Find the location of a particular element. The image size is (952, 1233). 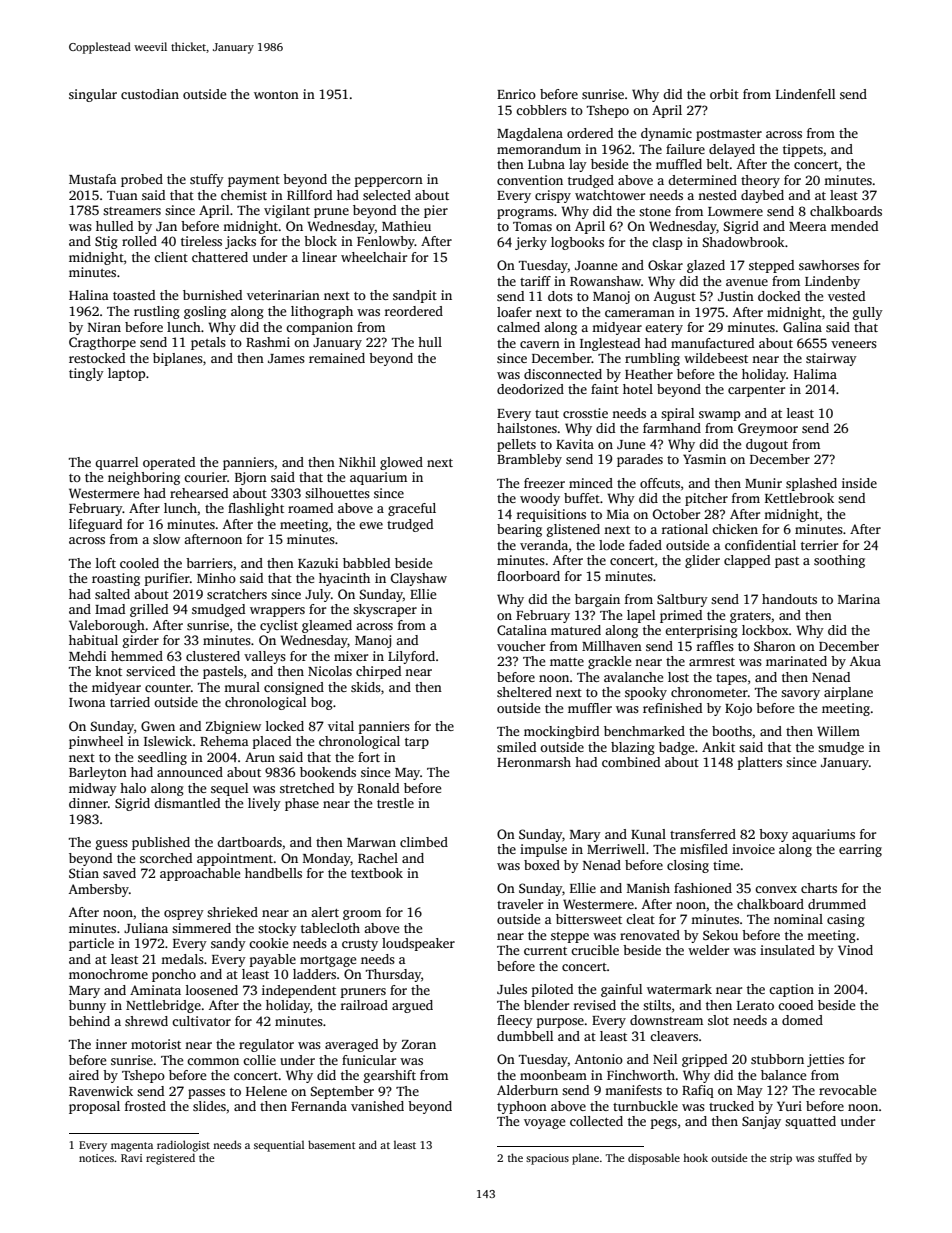

orbit is located at coordinates (724, 94).
